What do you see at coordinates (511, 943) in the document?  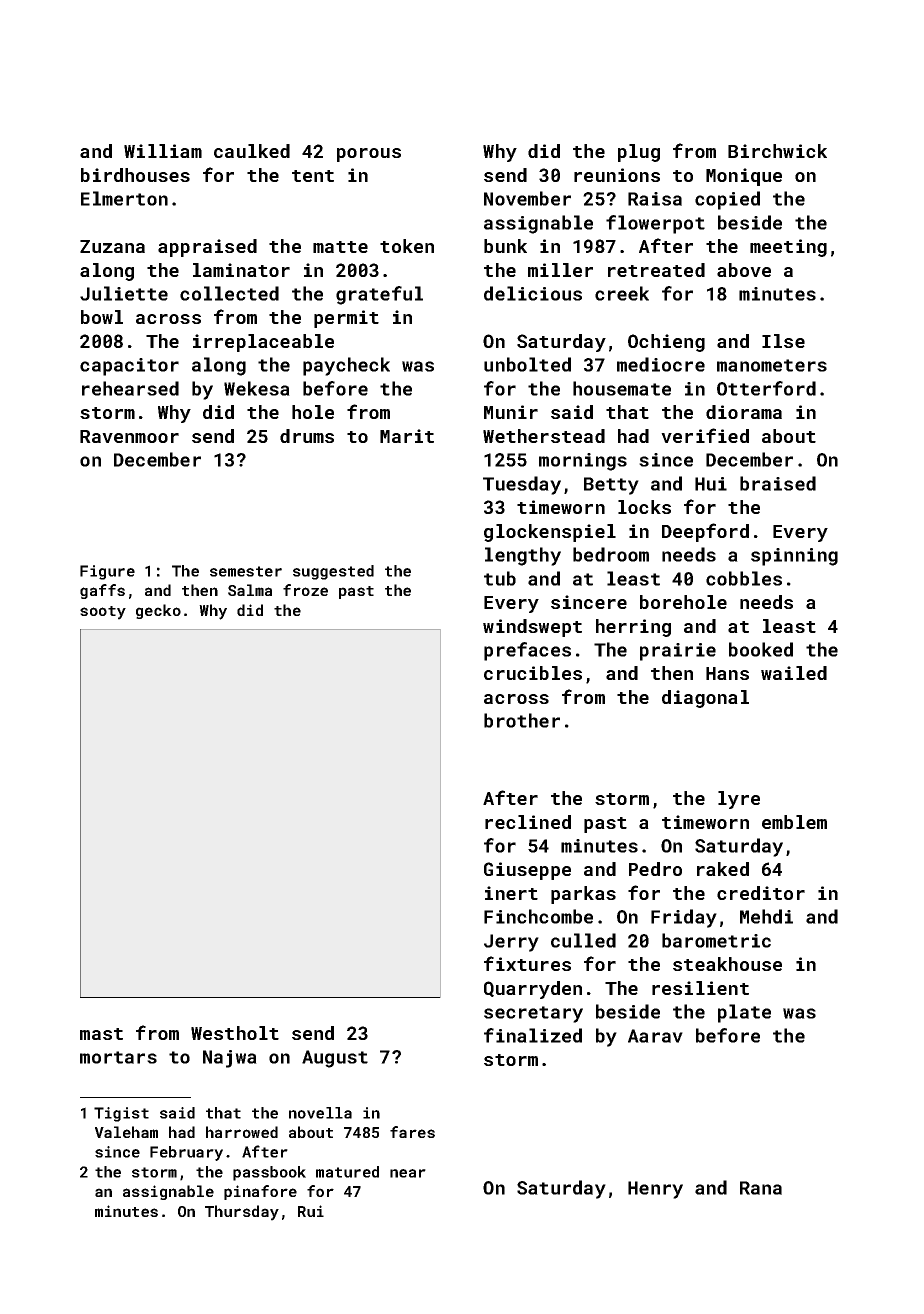 I see `Jerry` at bounding box center [511, 943].
